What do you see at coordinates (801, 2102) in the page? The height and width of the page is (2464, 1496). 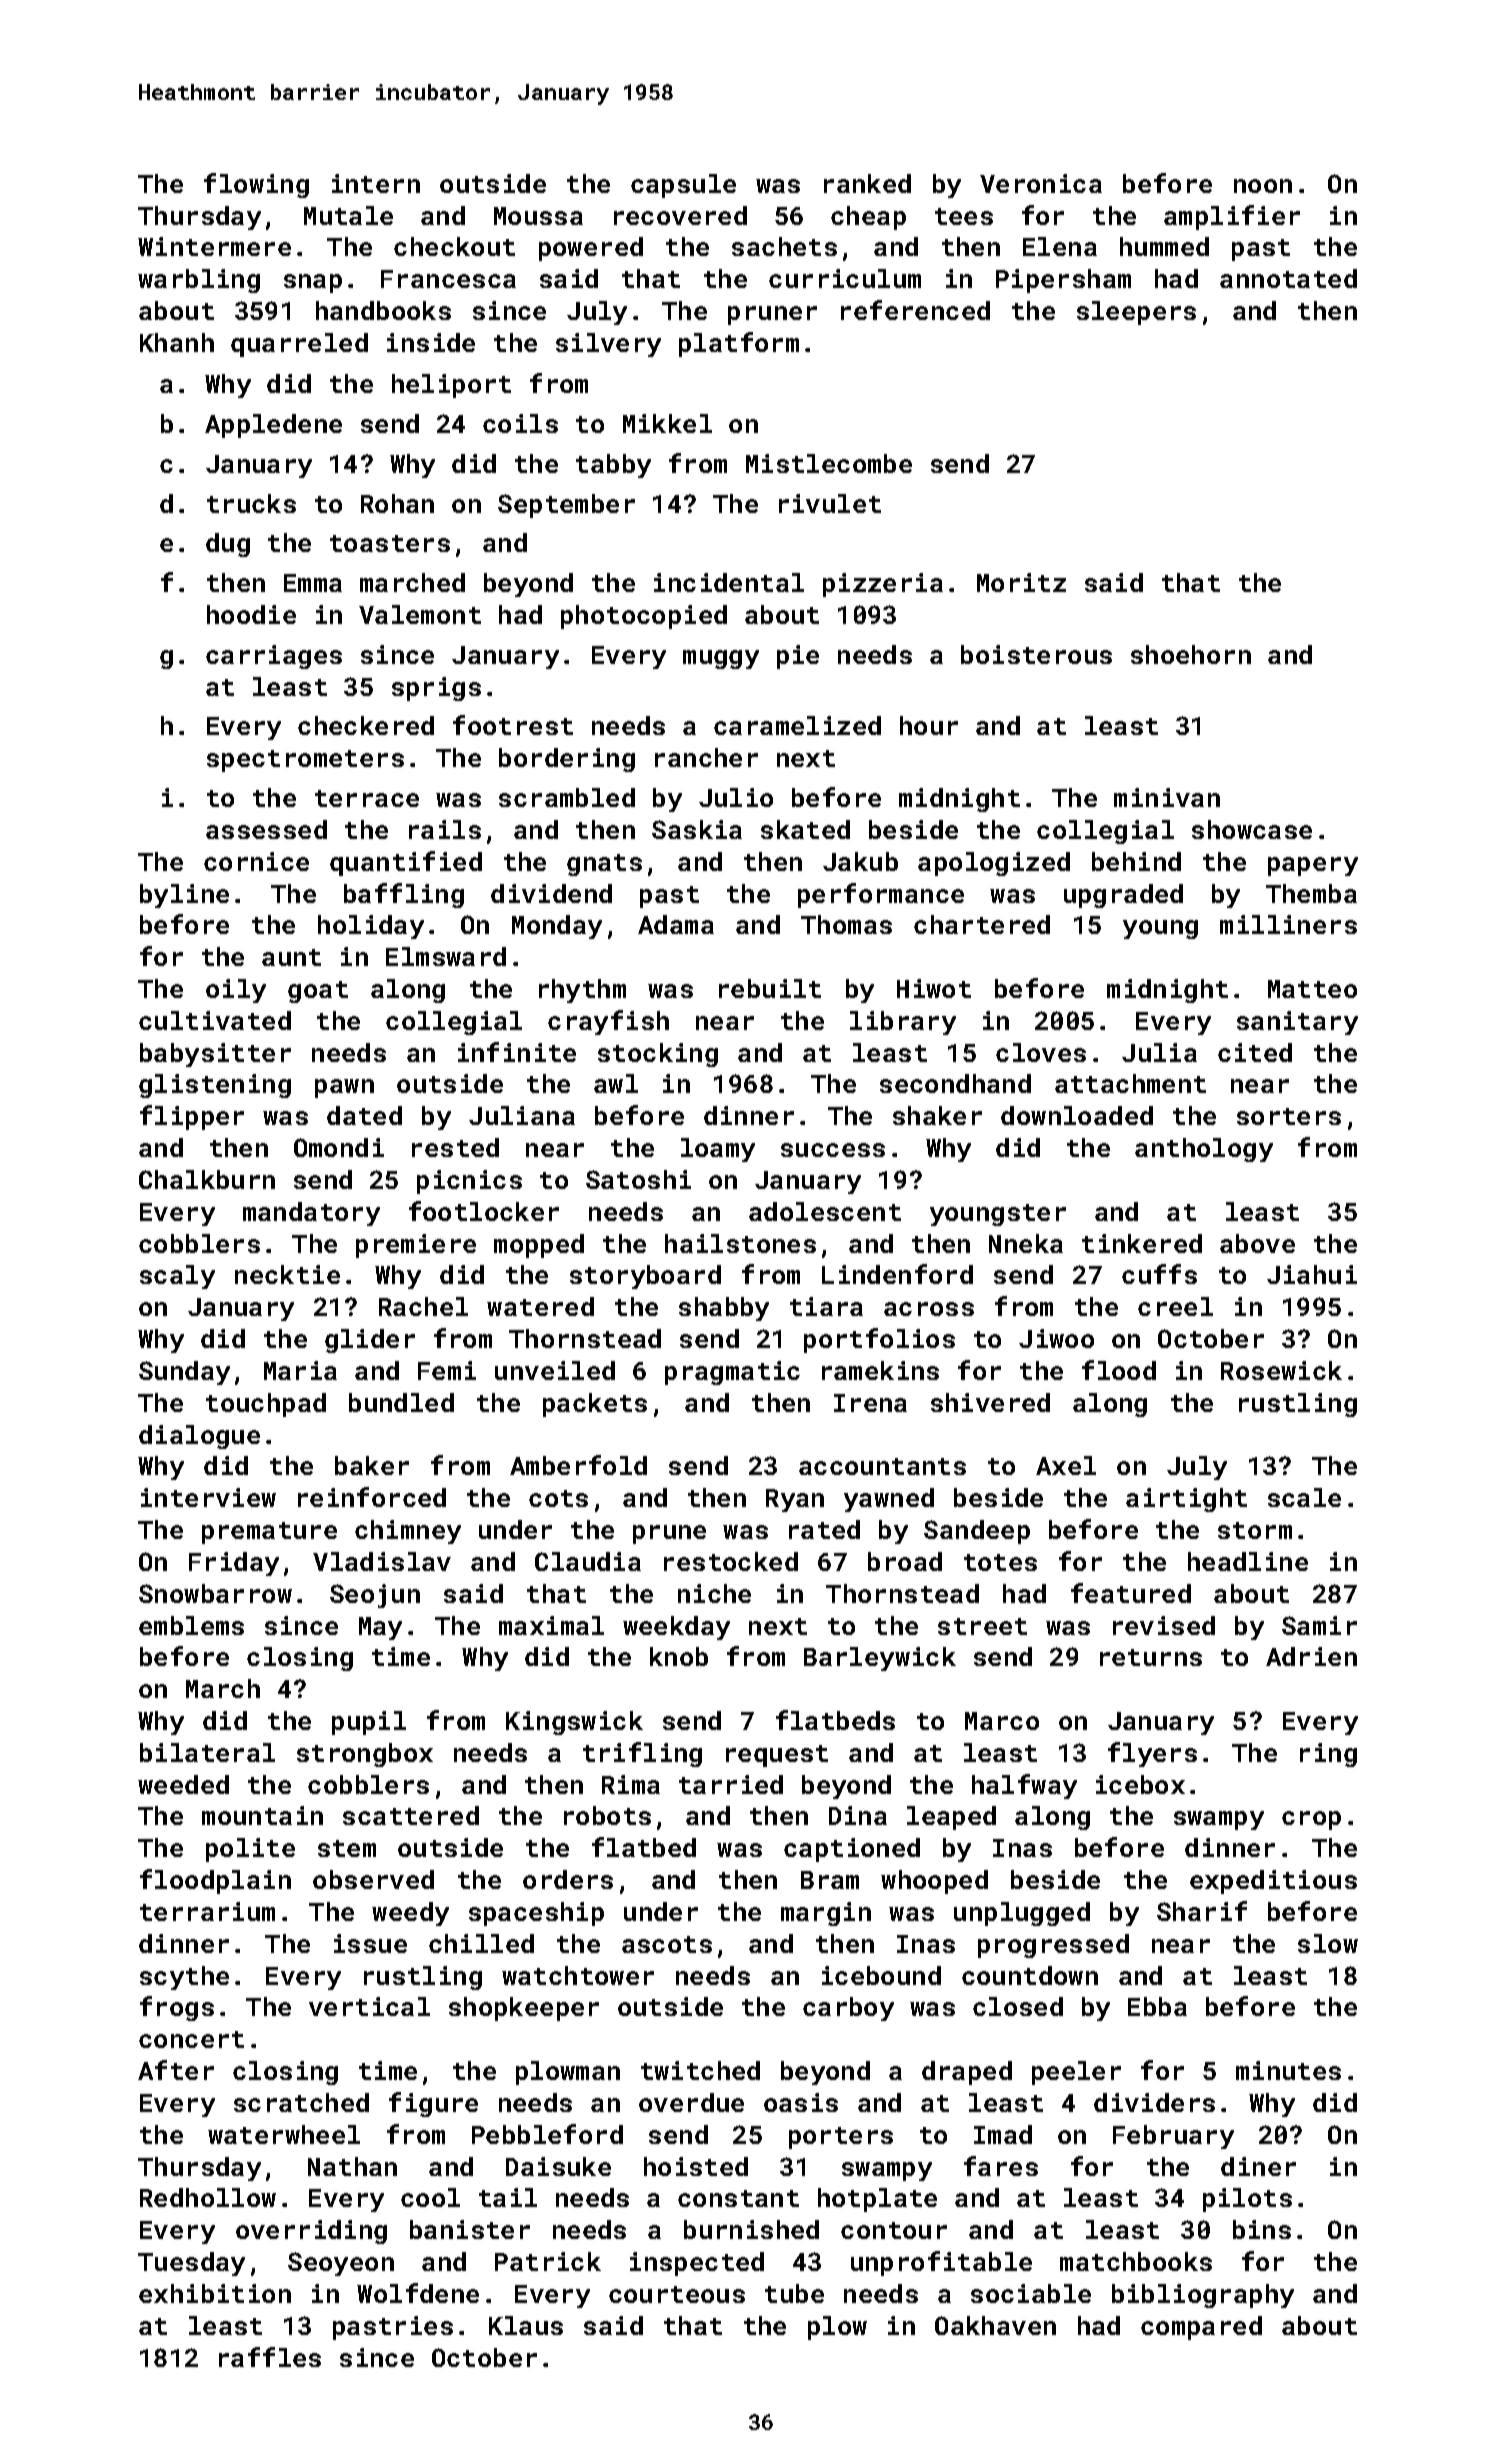 I see `oasis` at bounding box center [801, 2102].
